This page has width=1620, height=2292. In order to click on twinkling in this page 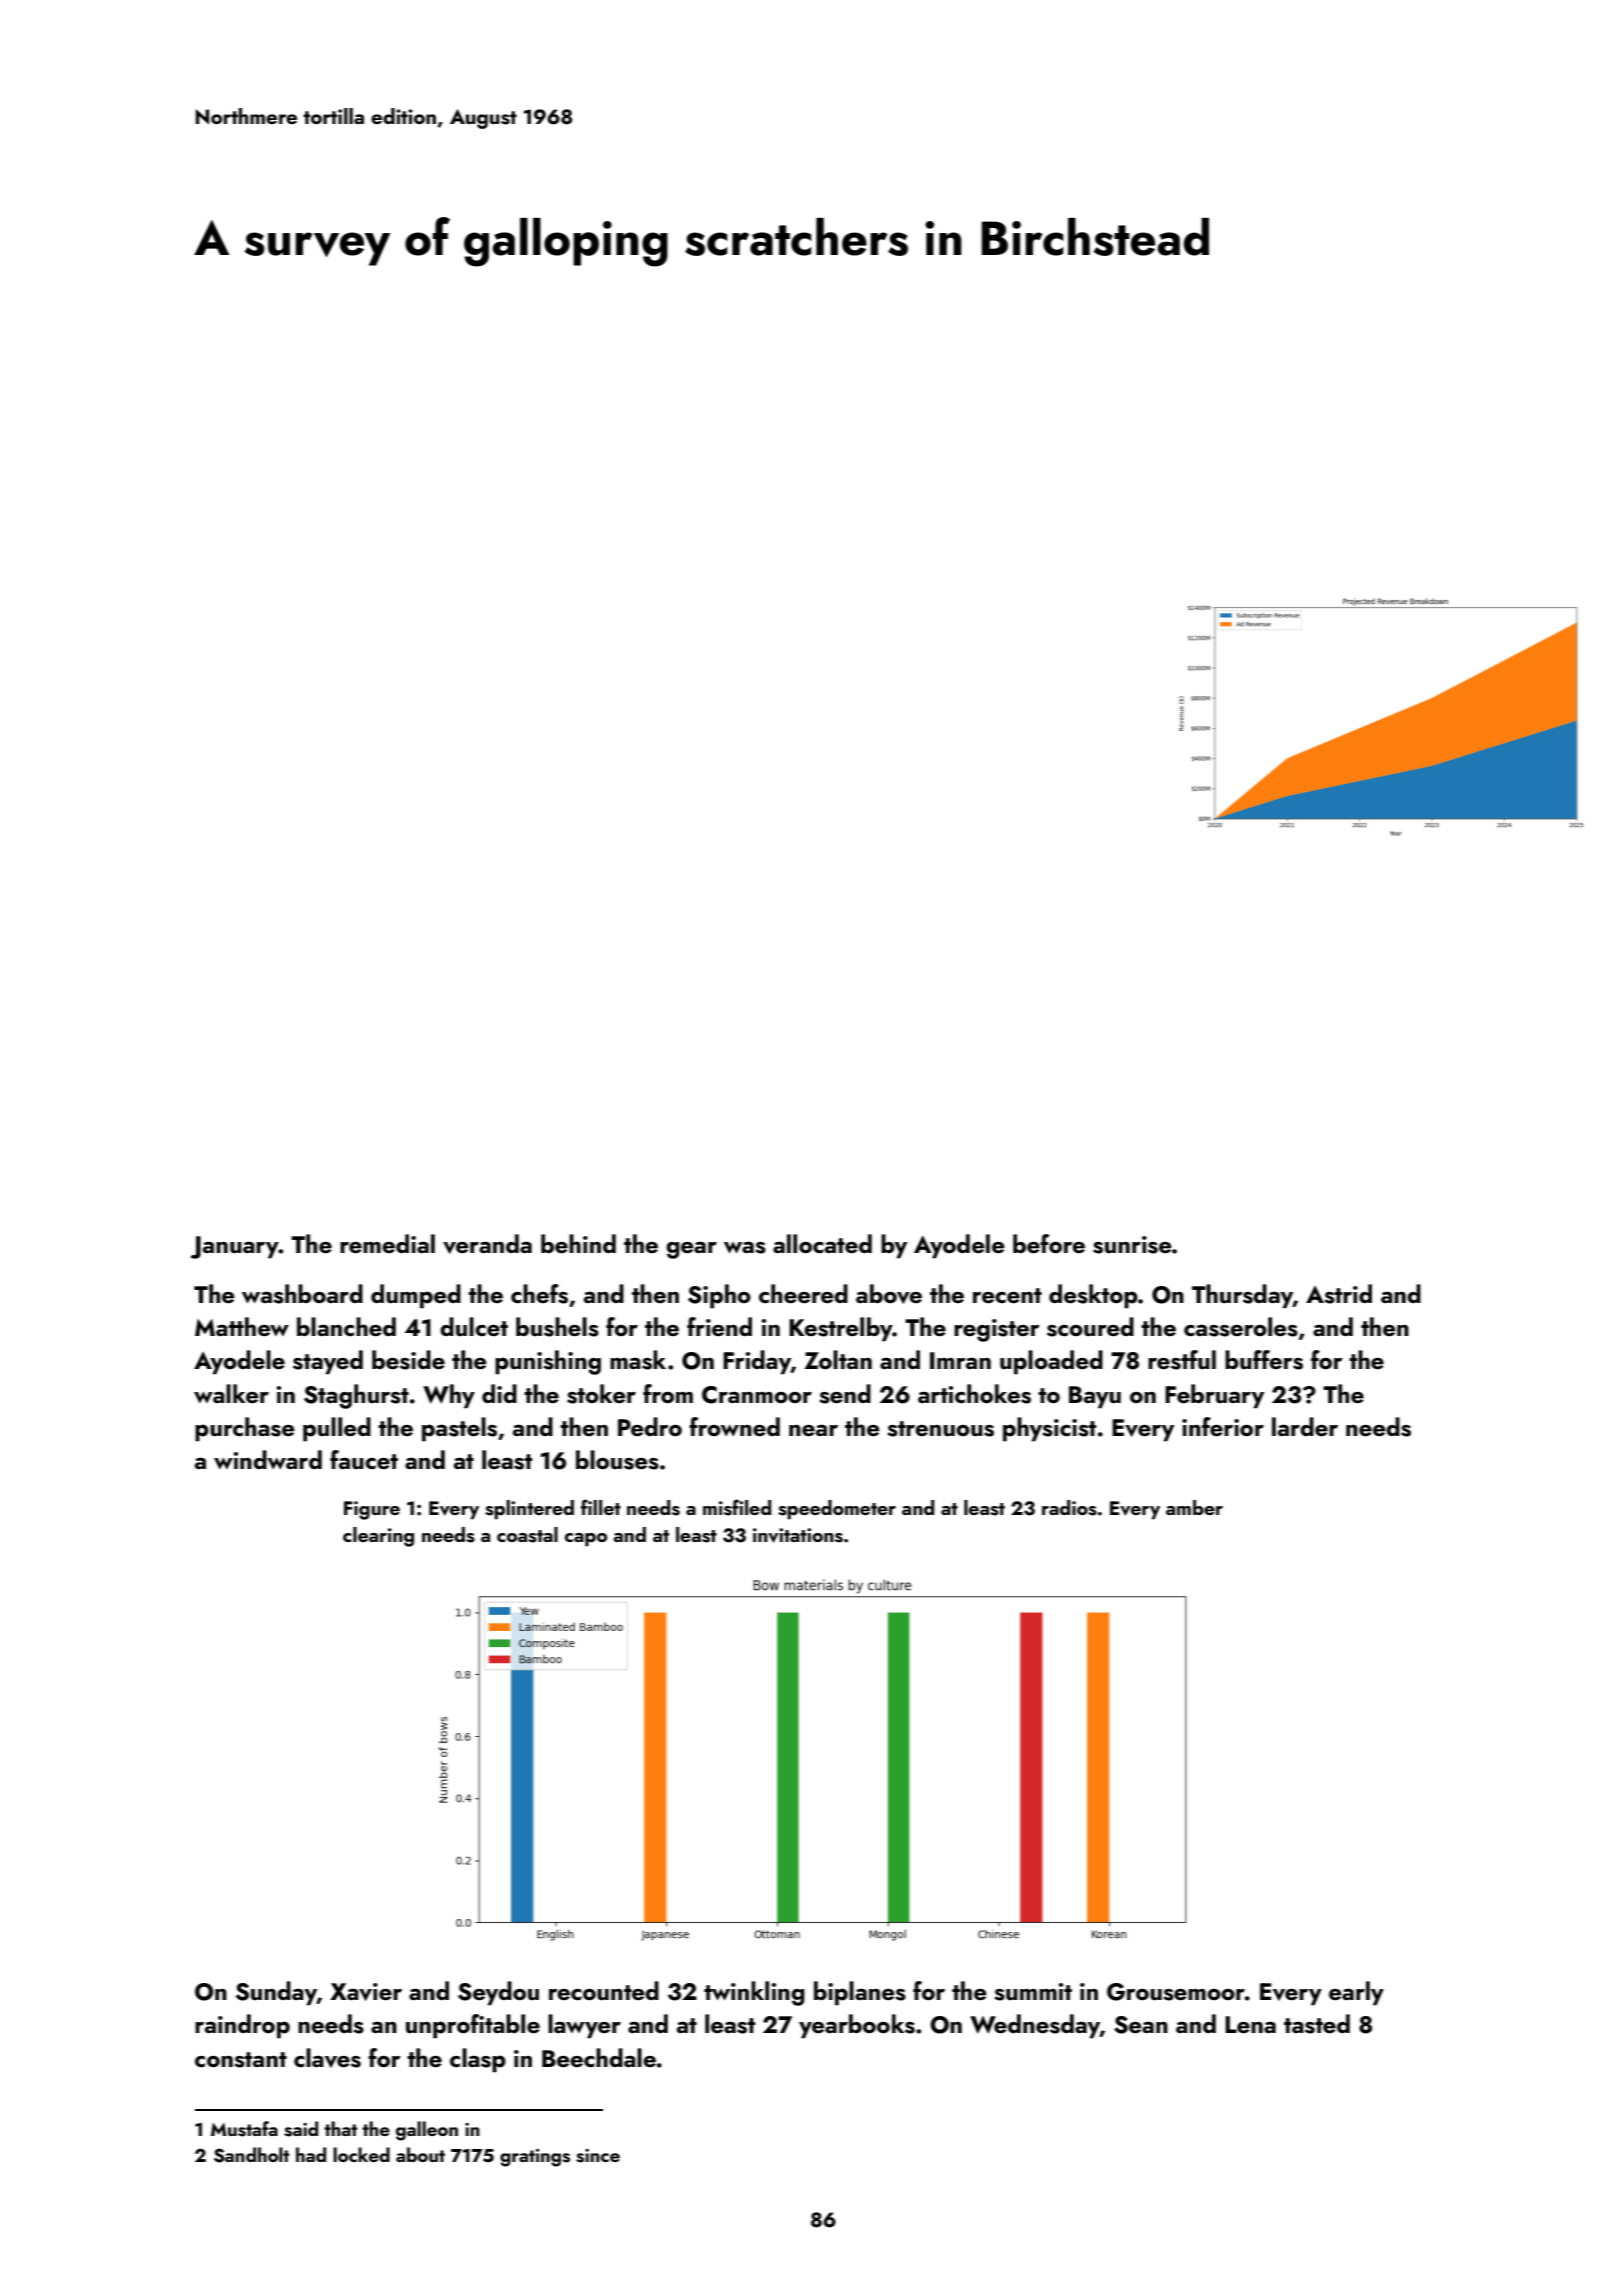, I will do `click(754, 1993)`.
